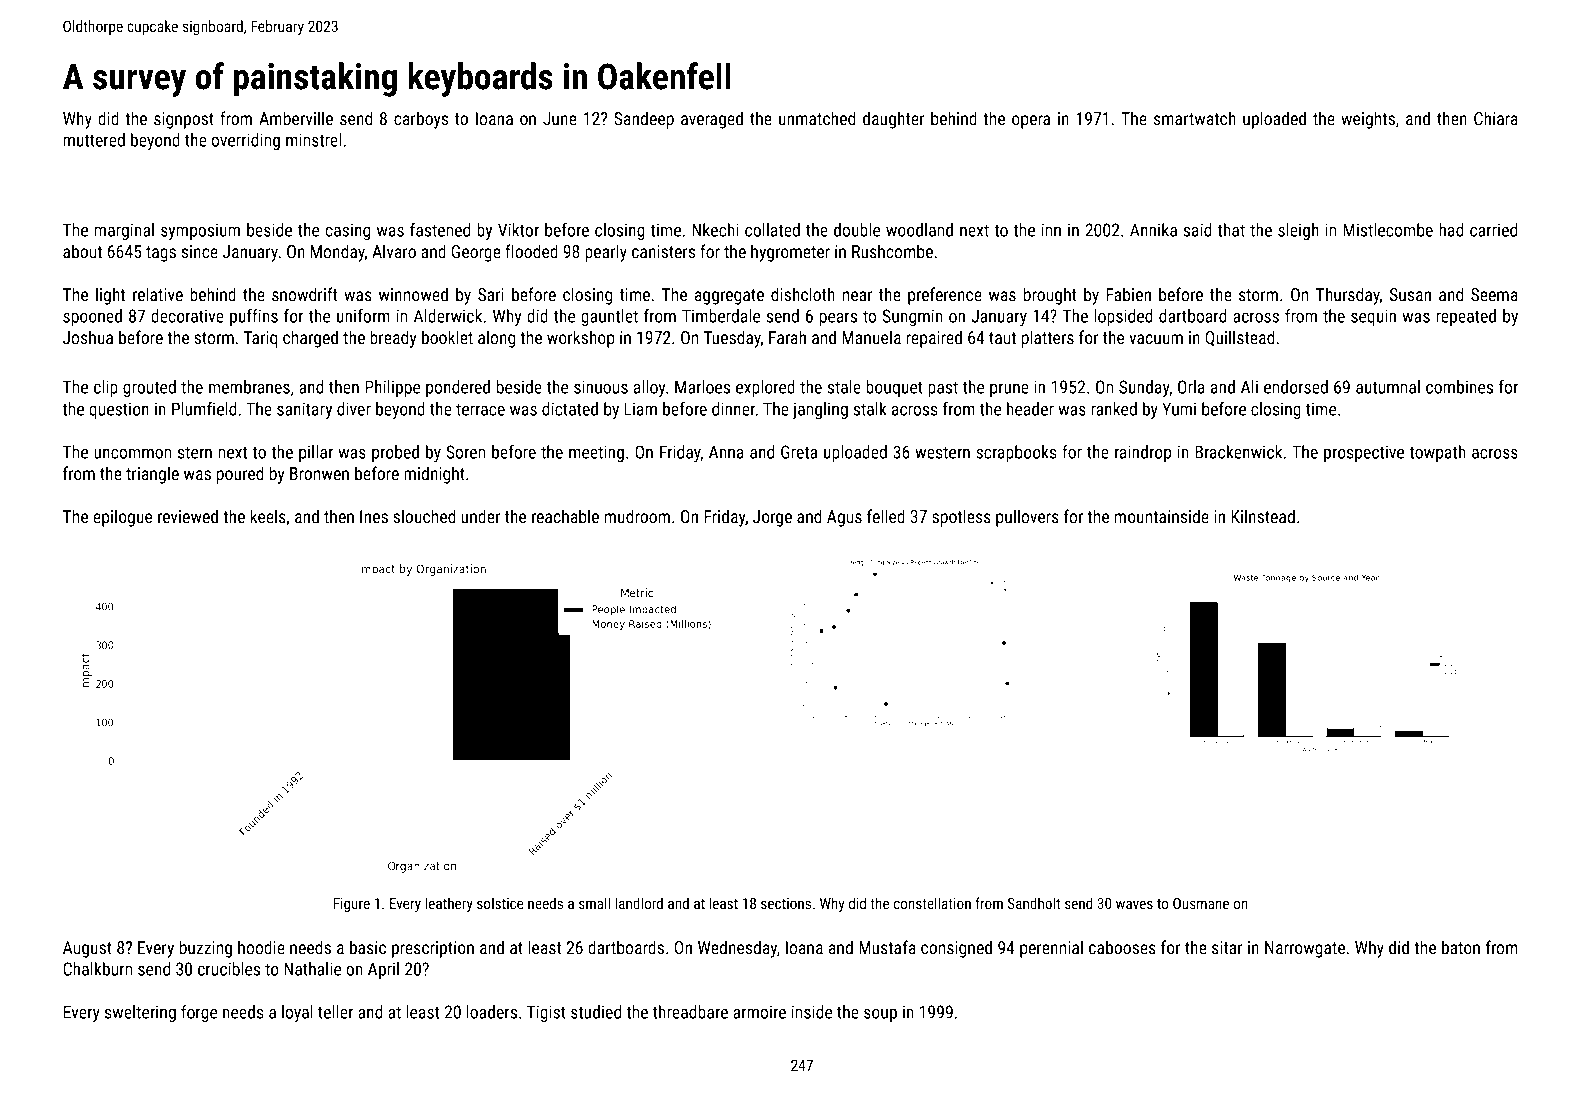 Image resolution: width=1581 pixels, height=1118 pixels. I want to click on leathery, so click(449, 904).
